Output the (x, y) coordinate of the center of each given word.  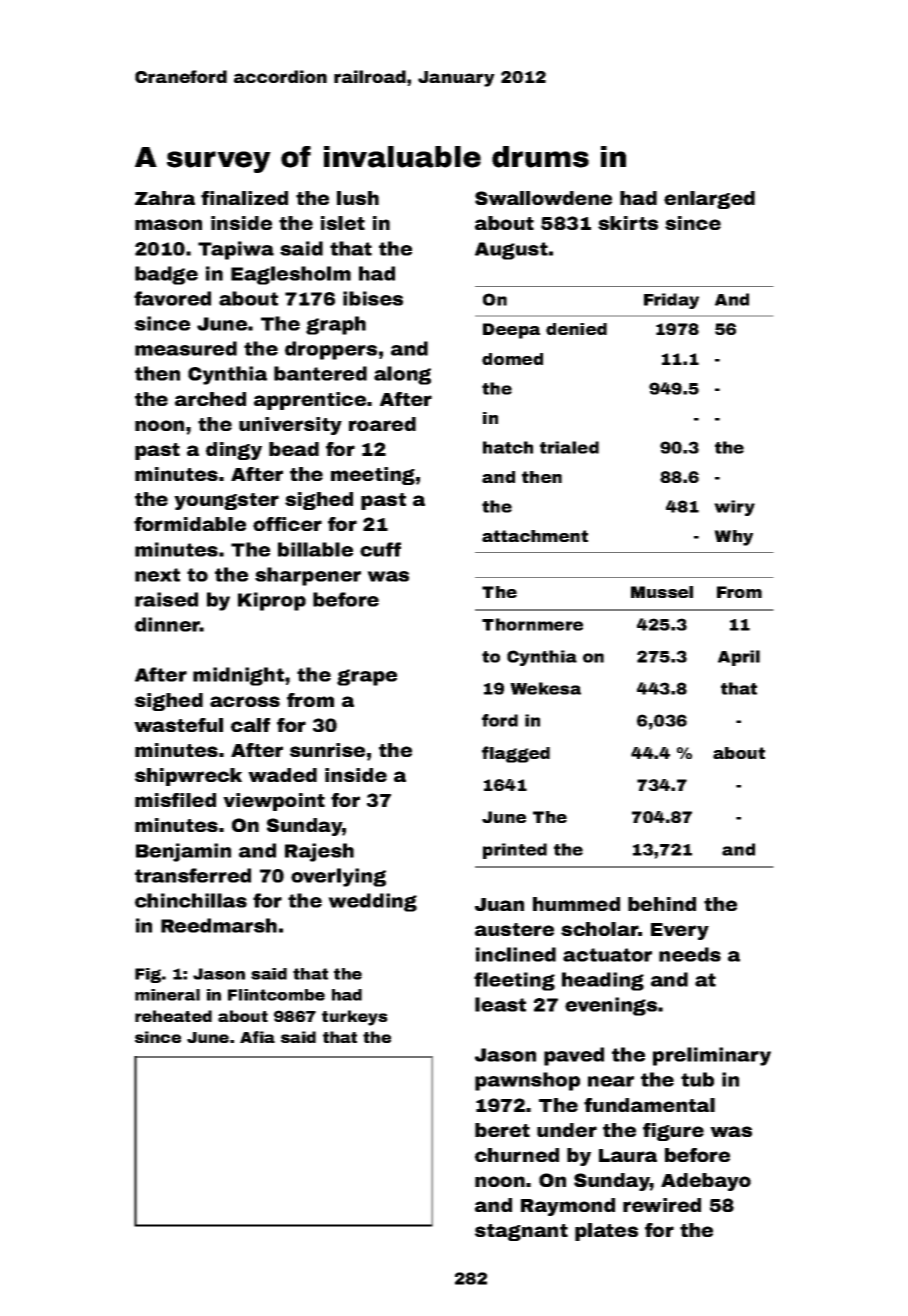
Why (733, 538)
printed (515, 851)
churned (517, 1155)
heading (603, 981)
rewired (662, 1205)
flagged (516, 754)
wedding (372, 902)
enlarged (709, 200)
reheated (173, 1016)
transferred (193, 875)
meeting (373, 476)
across (245, 701)
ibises (373, 298)
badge (166, 275)
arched (210, 399)
